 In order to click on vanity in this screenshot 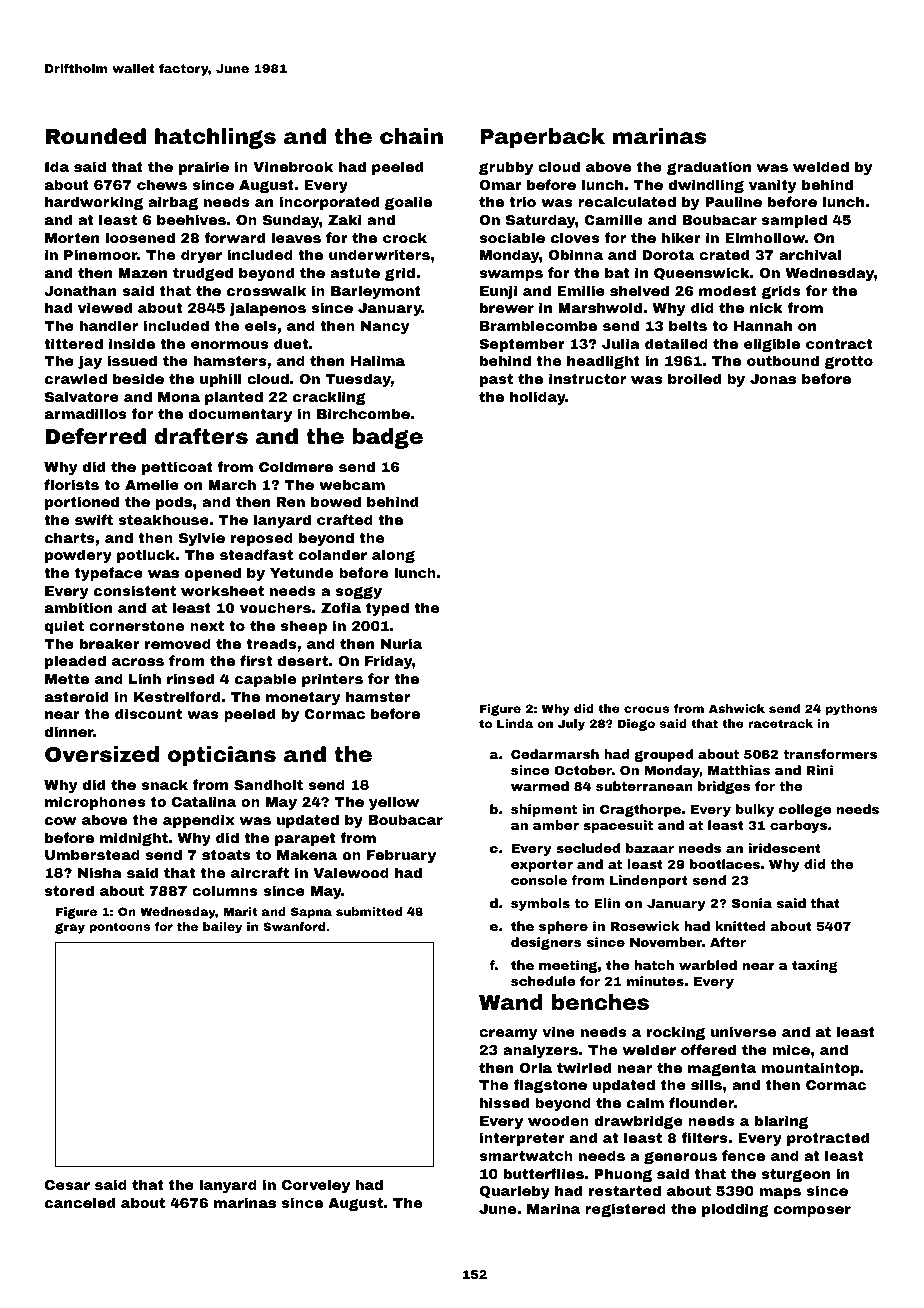, I will do `click(772, 186)`.
